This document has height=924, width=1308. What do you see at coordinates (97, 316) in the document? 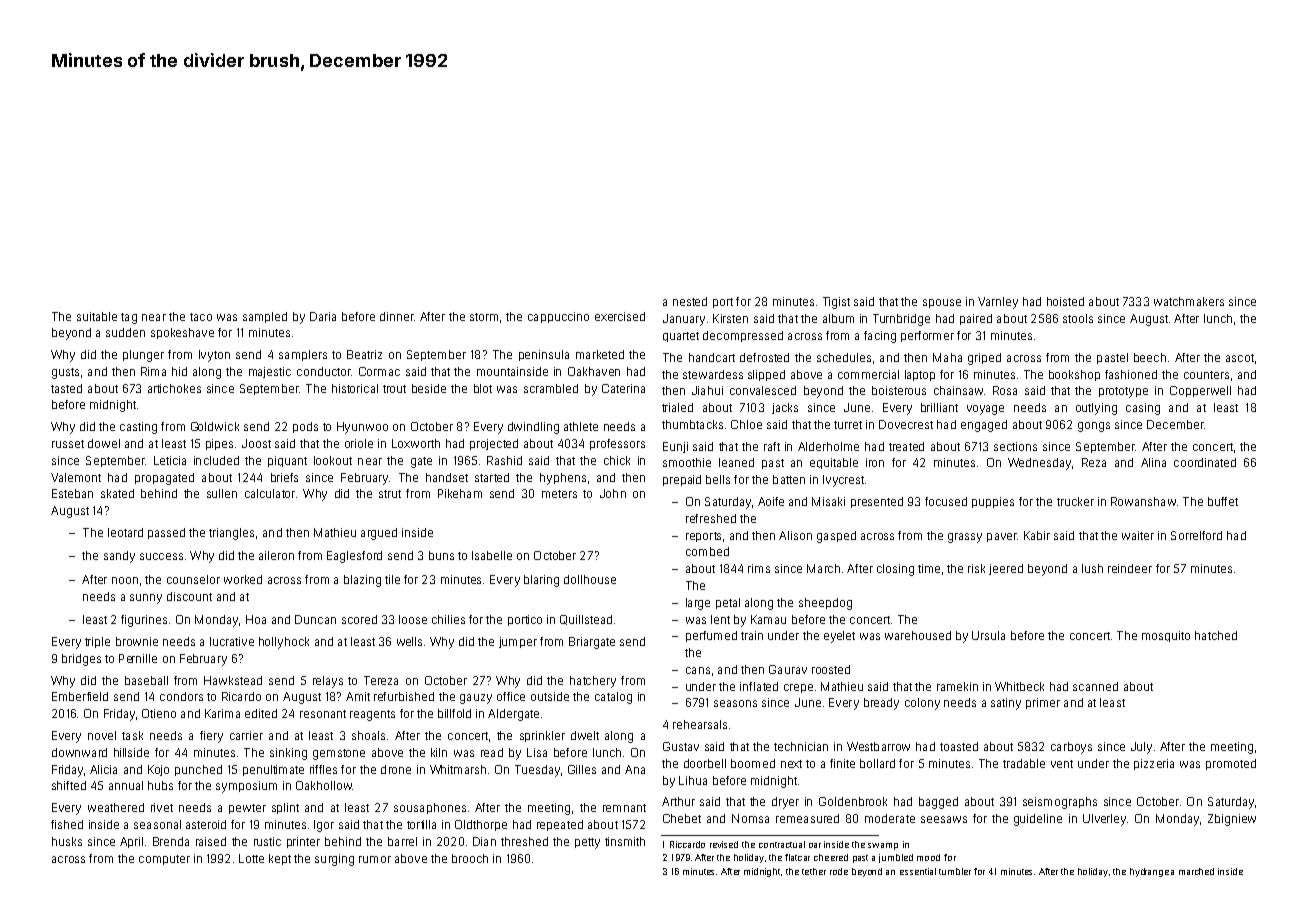
I see `suitable` at bounding box center [97, 316].
